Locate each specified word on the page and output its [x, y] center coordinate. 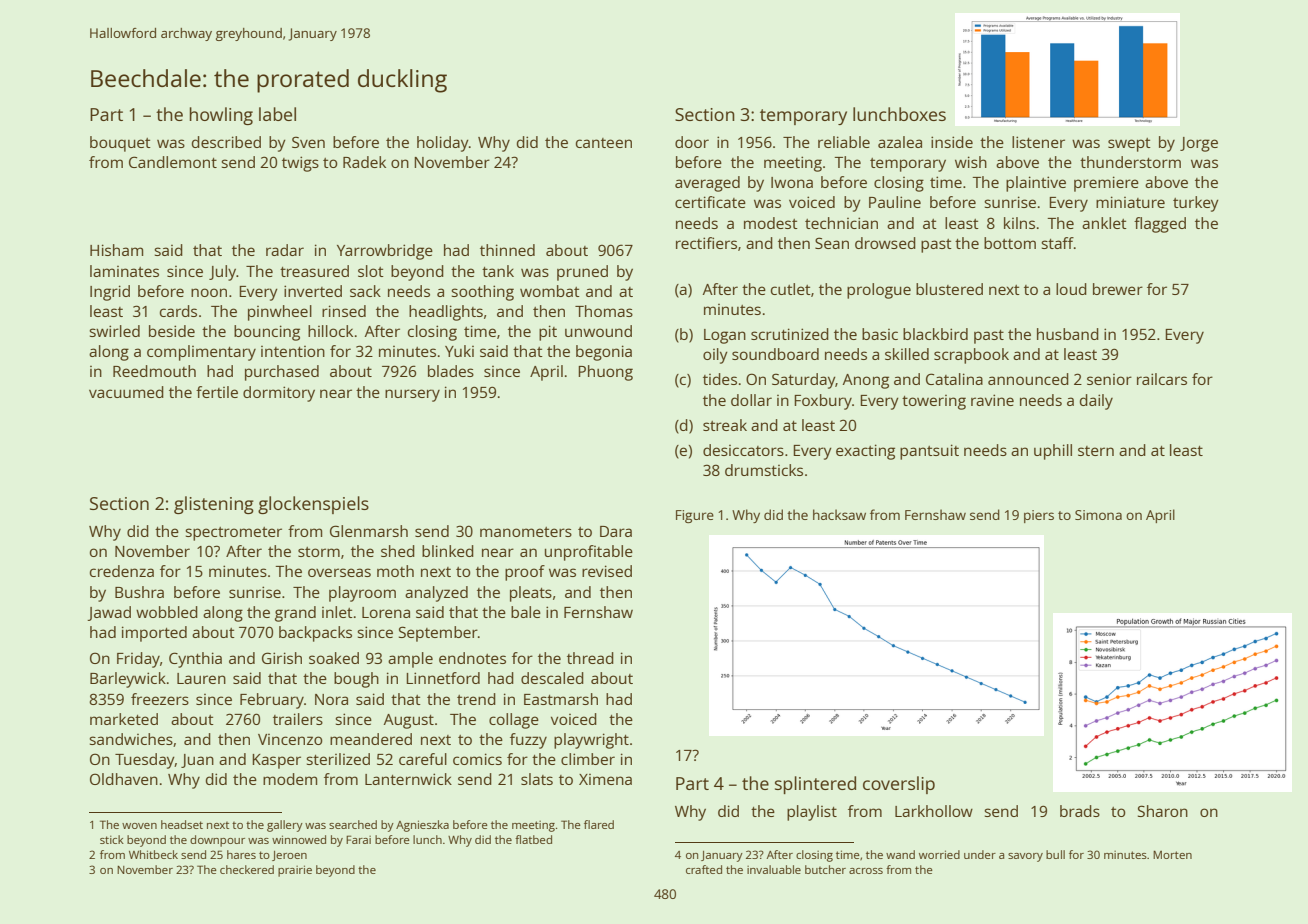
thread [590, 658]
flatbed [533, 839]
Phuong [605, 373]
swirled [114, 331]
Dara [616, 531]
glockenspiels [313, 505]
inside [952, 142]
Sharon [1163, 811]
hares [241, 854]
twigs [300, 164]
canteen [604, 143]
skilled [907, 354]
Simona [1098, 515]
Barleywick [128, 680]
